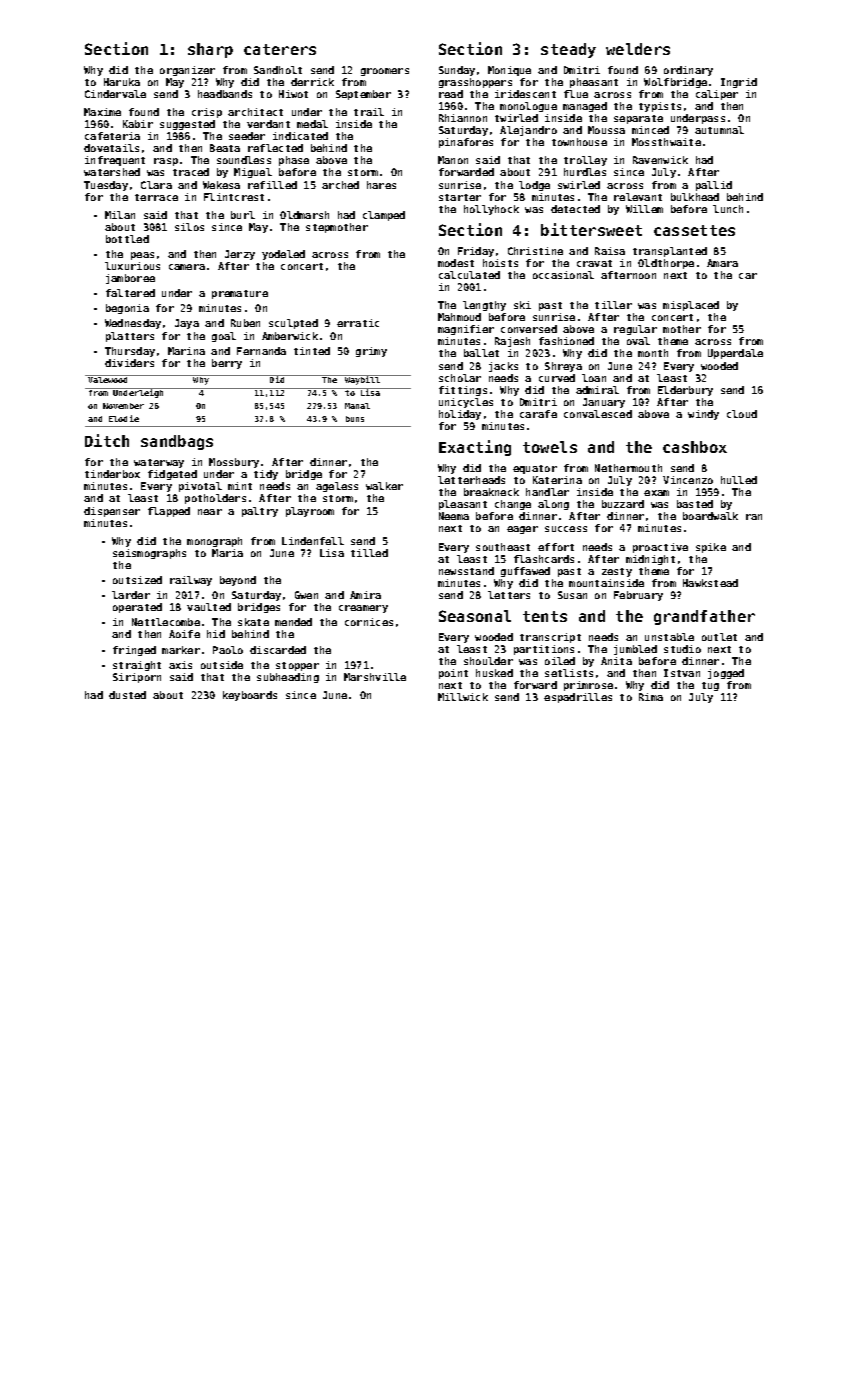 The image size is (849, 1400). What do you see at coordinates (651, 697) in the document?
I see `Rima` at bounding box center [651, 697].
